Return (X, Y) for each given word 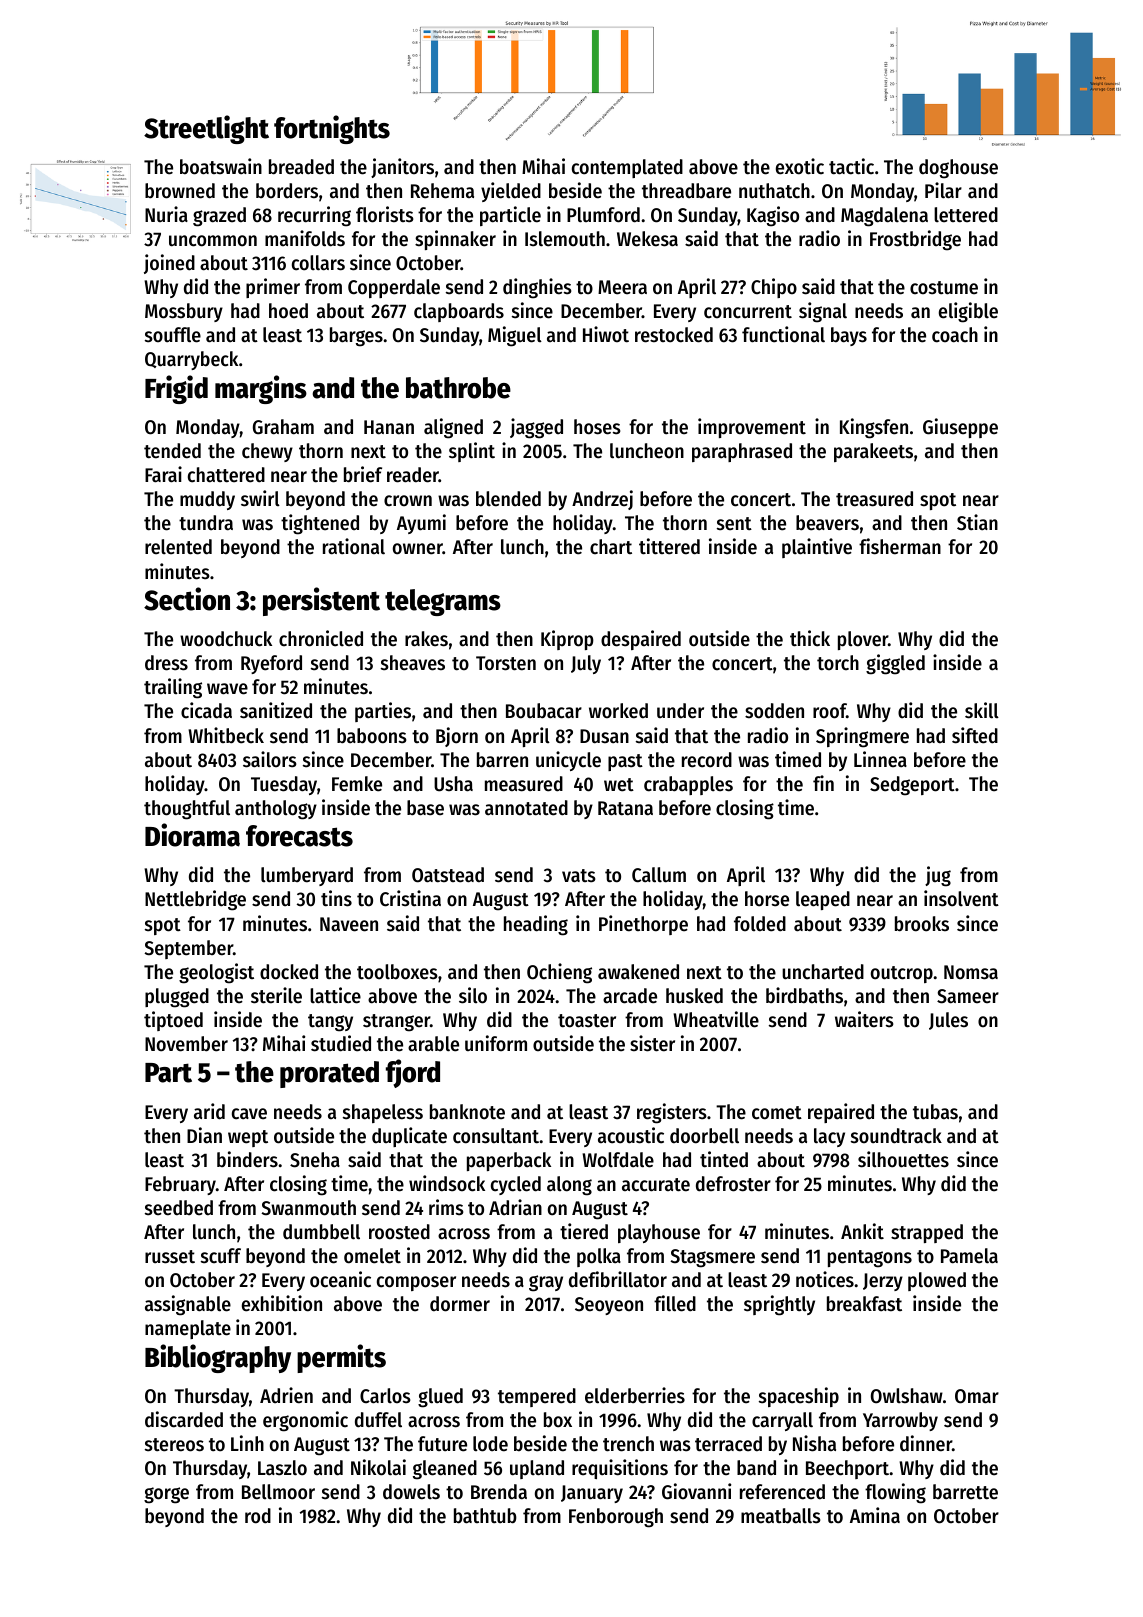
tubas (935, 1112)
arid (209, 1111)
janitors (402, 168)
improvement (752, 428)
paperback (509, 1161)
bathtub (485, 1516)
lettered (966, 215)
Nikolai (378, 1467)
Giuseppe (960, 428)
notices (825, 1279)
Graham (283, 427)
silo (473, 995)
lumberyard (307, 876)
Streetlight (206, 129)
